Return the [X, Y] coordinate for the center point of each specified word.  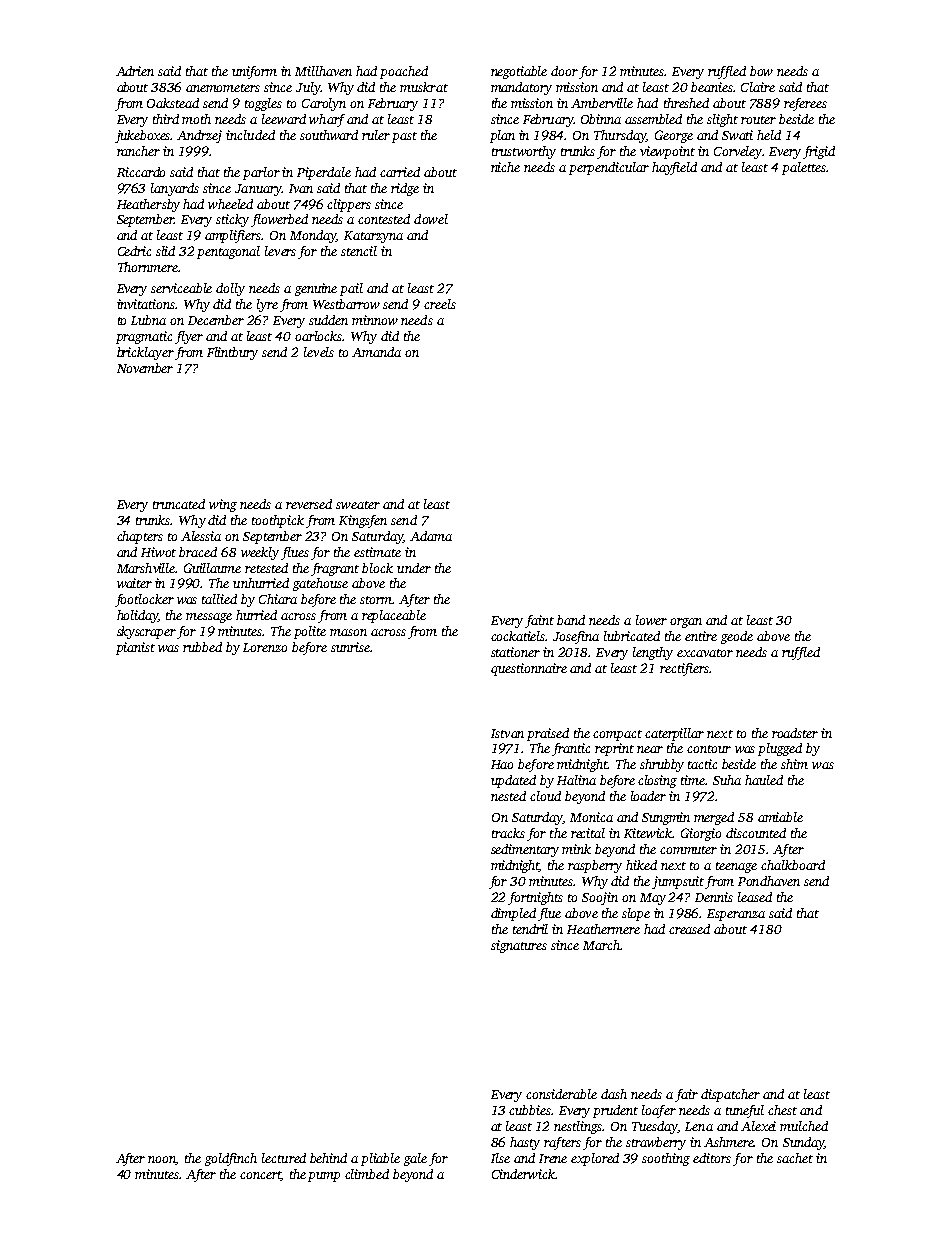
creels [440, 304]
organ [686, 623]
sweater [358, 505]
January [258, 190]
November [145, 368]
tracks [508, 833]
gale [415, 1159]
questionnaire [529, 669]
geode [737, 637]
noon [162, 1160]
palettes [804, 168]
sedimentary [525, 850]
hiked [641, 865]
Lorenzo [265, 647]
